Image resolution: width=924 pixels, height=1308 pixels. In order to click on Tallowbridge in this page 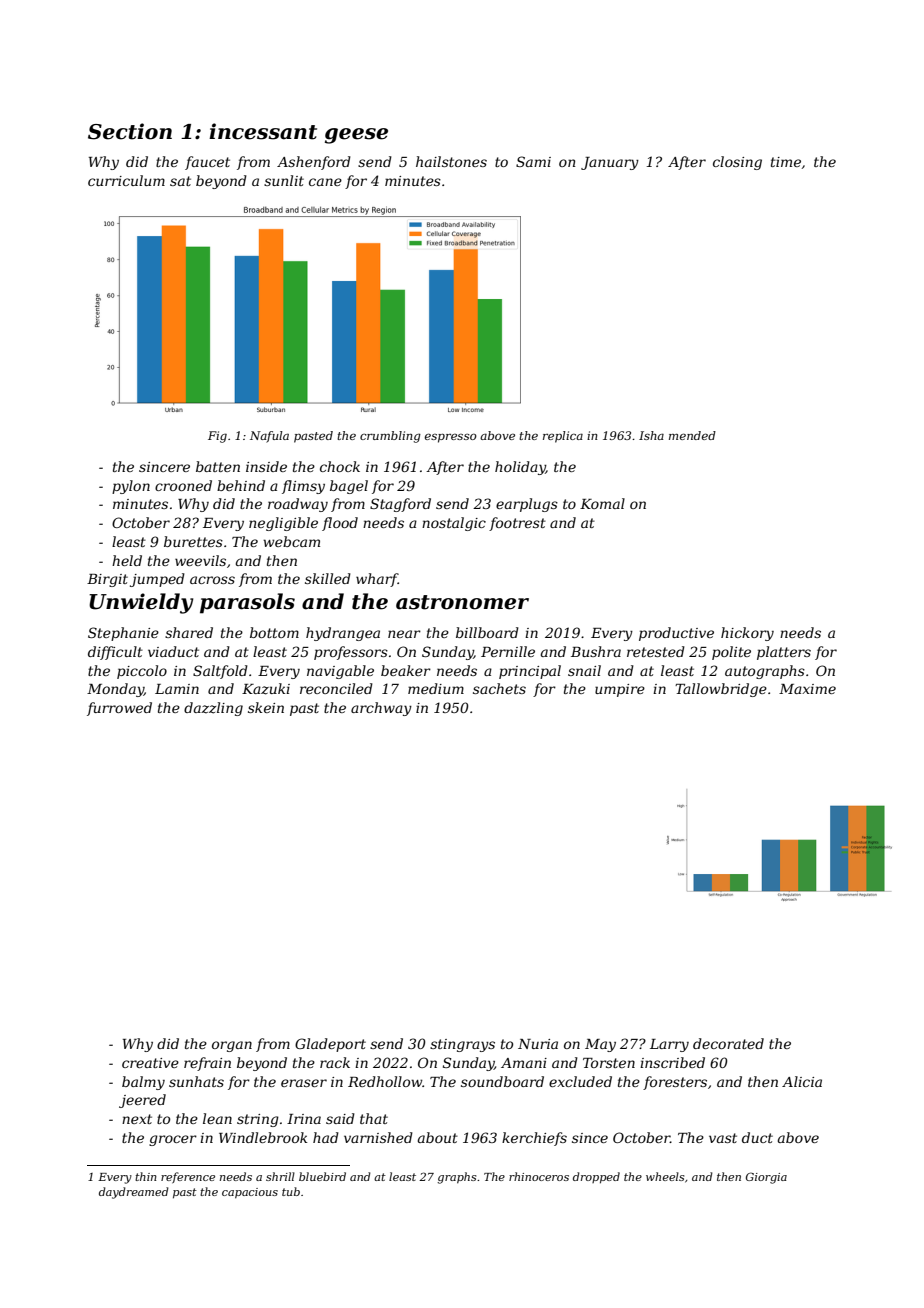, I will do `click(721, 690)`.
